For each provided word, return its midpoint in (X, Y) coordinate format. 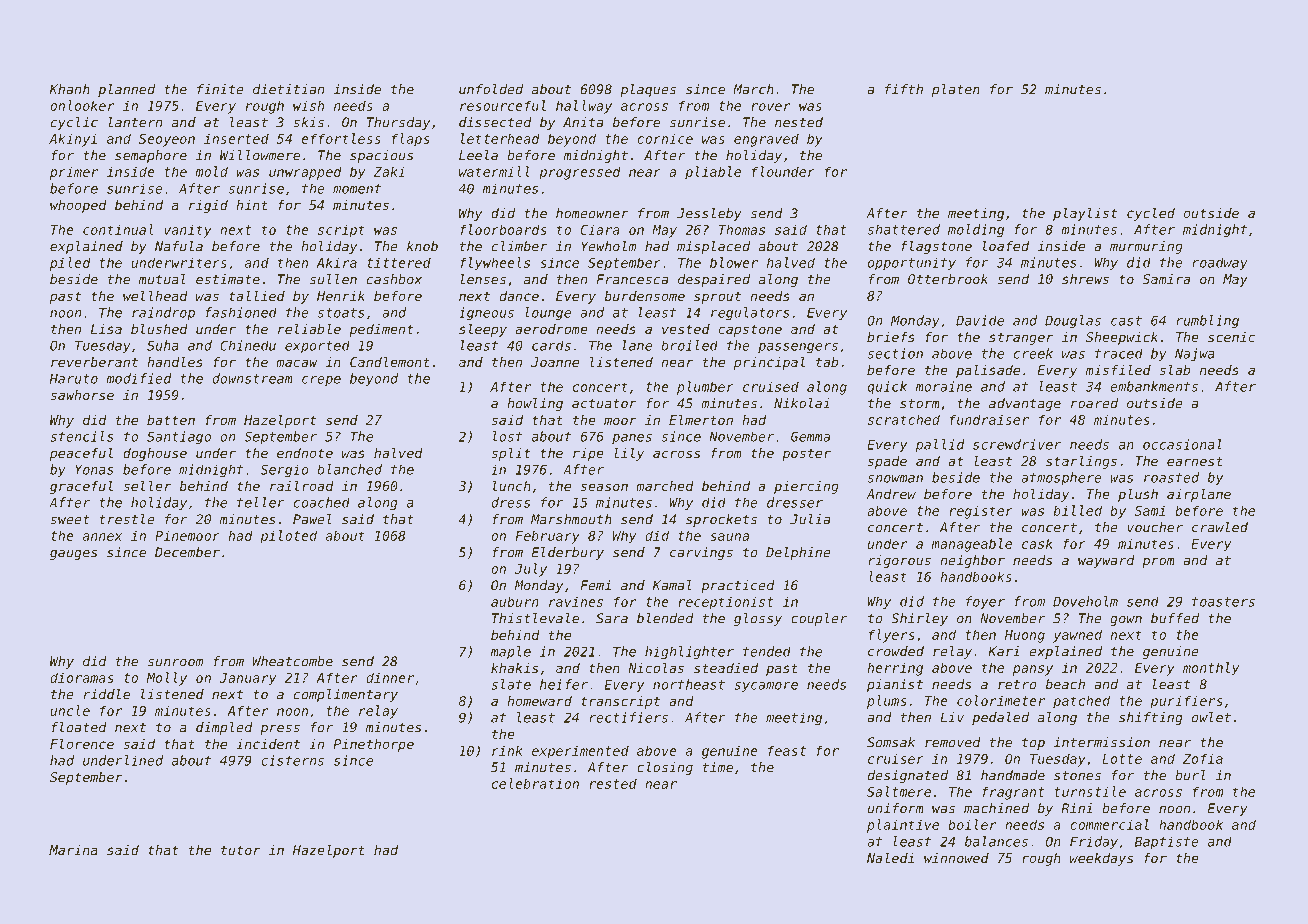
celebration (535, 783)
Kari (1003, 651)
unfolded (491, 89)
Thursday (398, 123)
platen (956, 90)
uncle (70, 710)
